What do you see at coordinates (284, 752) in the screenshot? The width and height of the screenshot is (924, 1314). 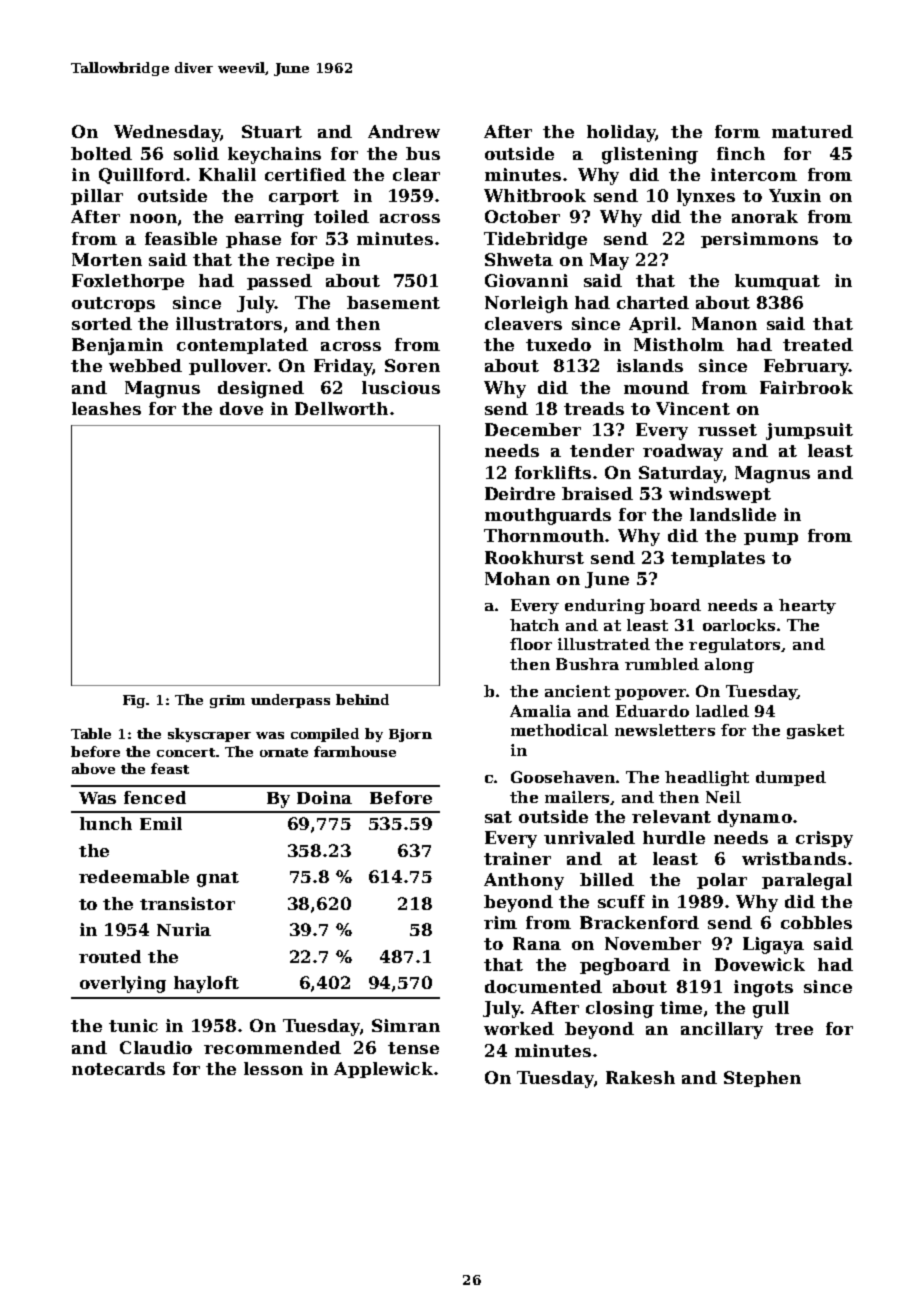 I see `ornate` at bounding box center [284, 752].
